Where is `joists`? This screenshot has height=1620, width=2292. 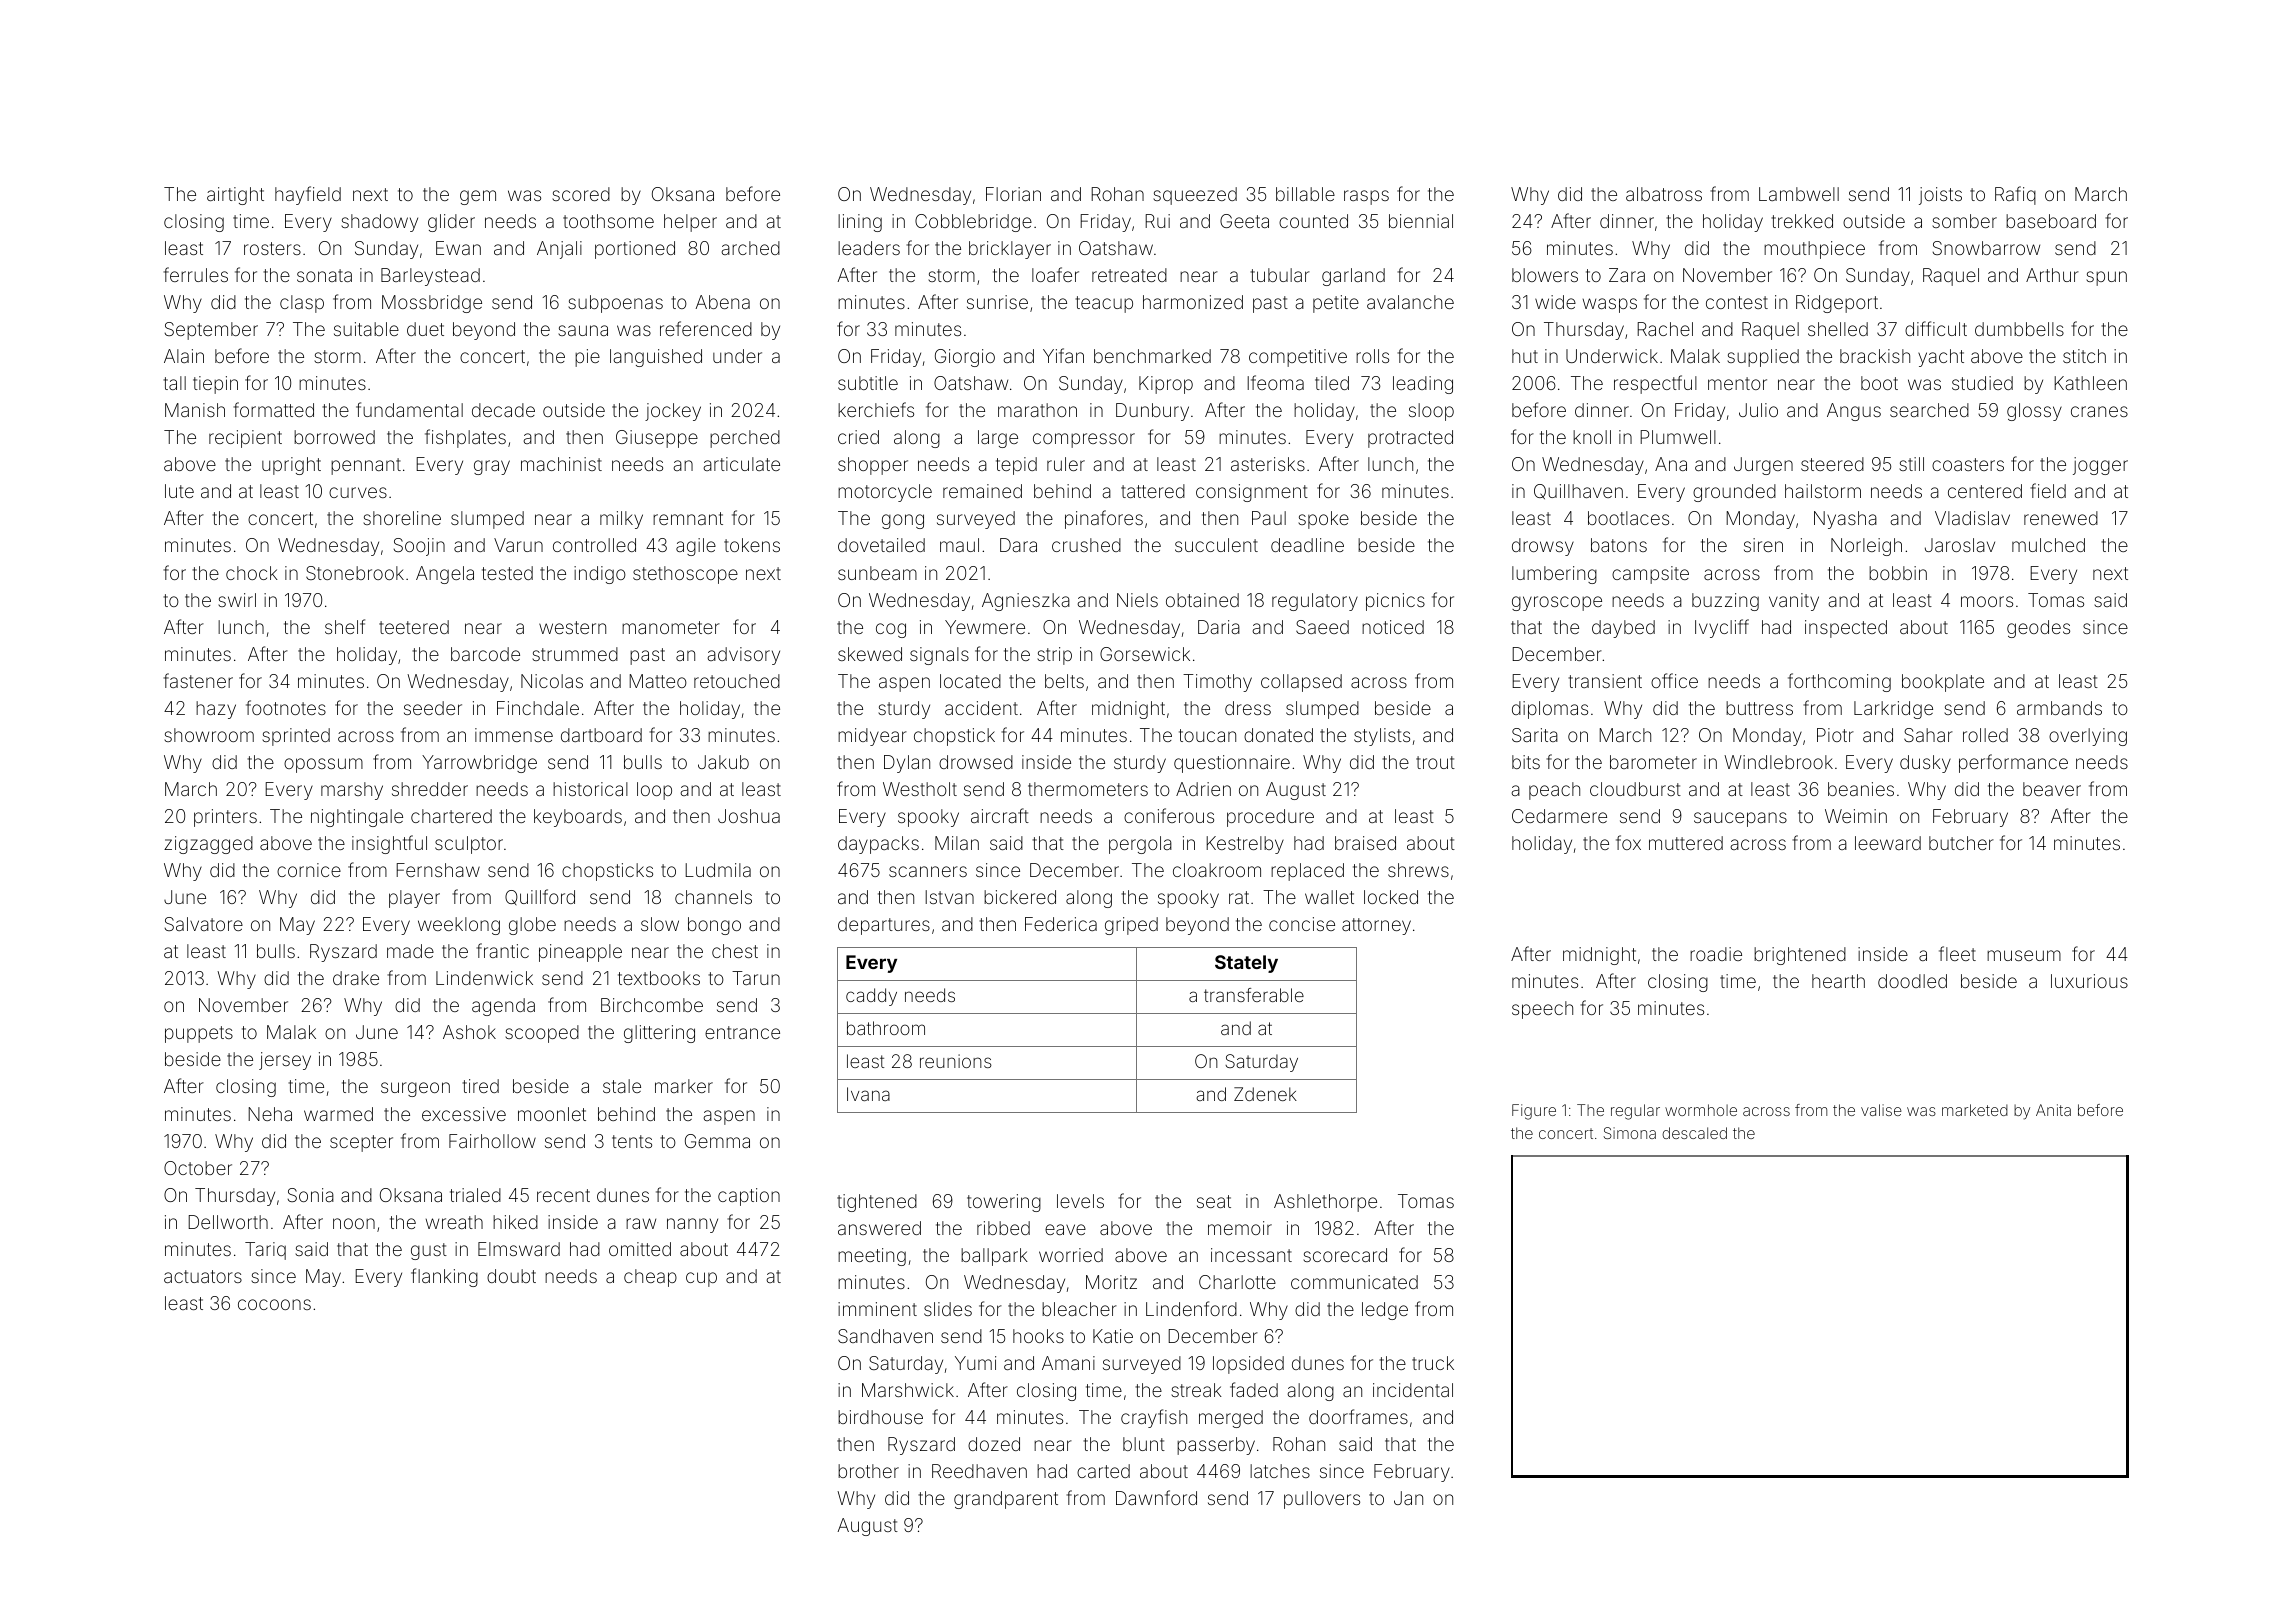
joists is located at coordinates (1940, 196).
